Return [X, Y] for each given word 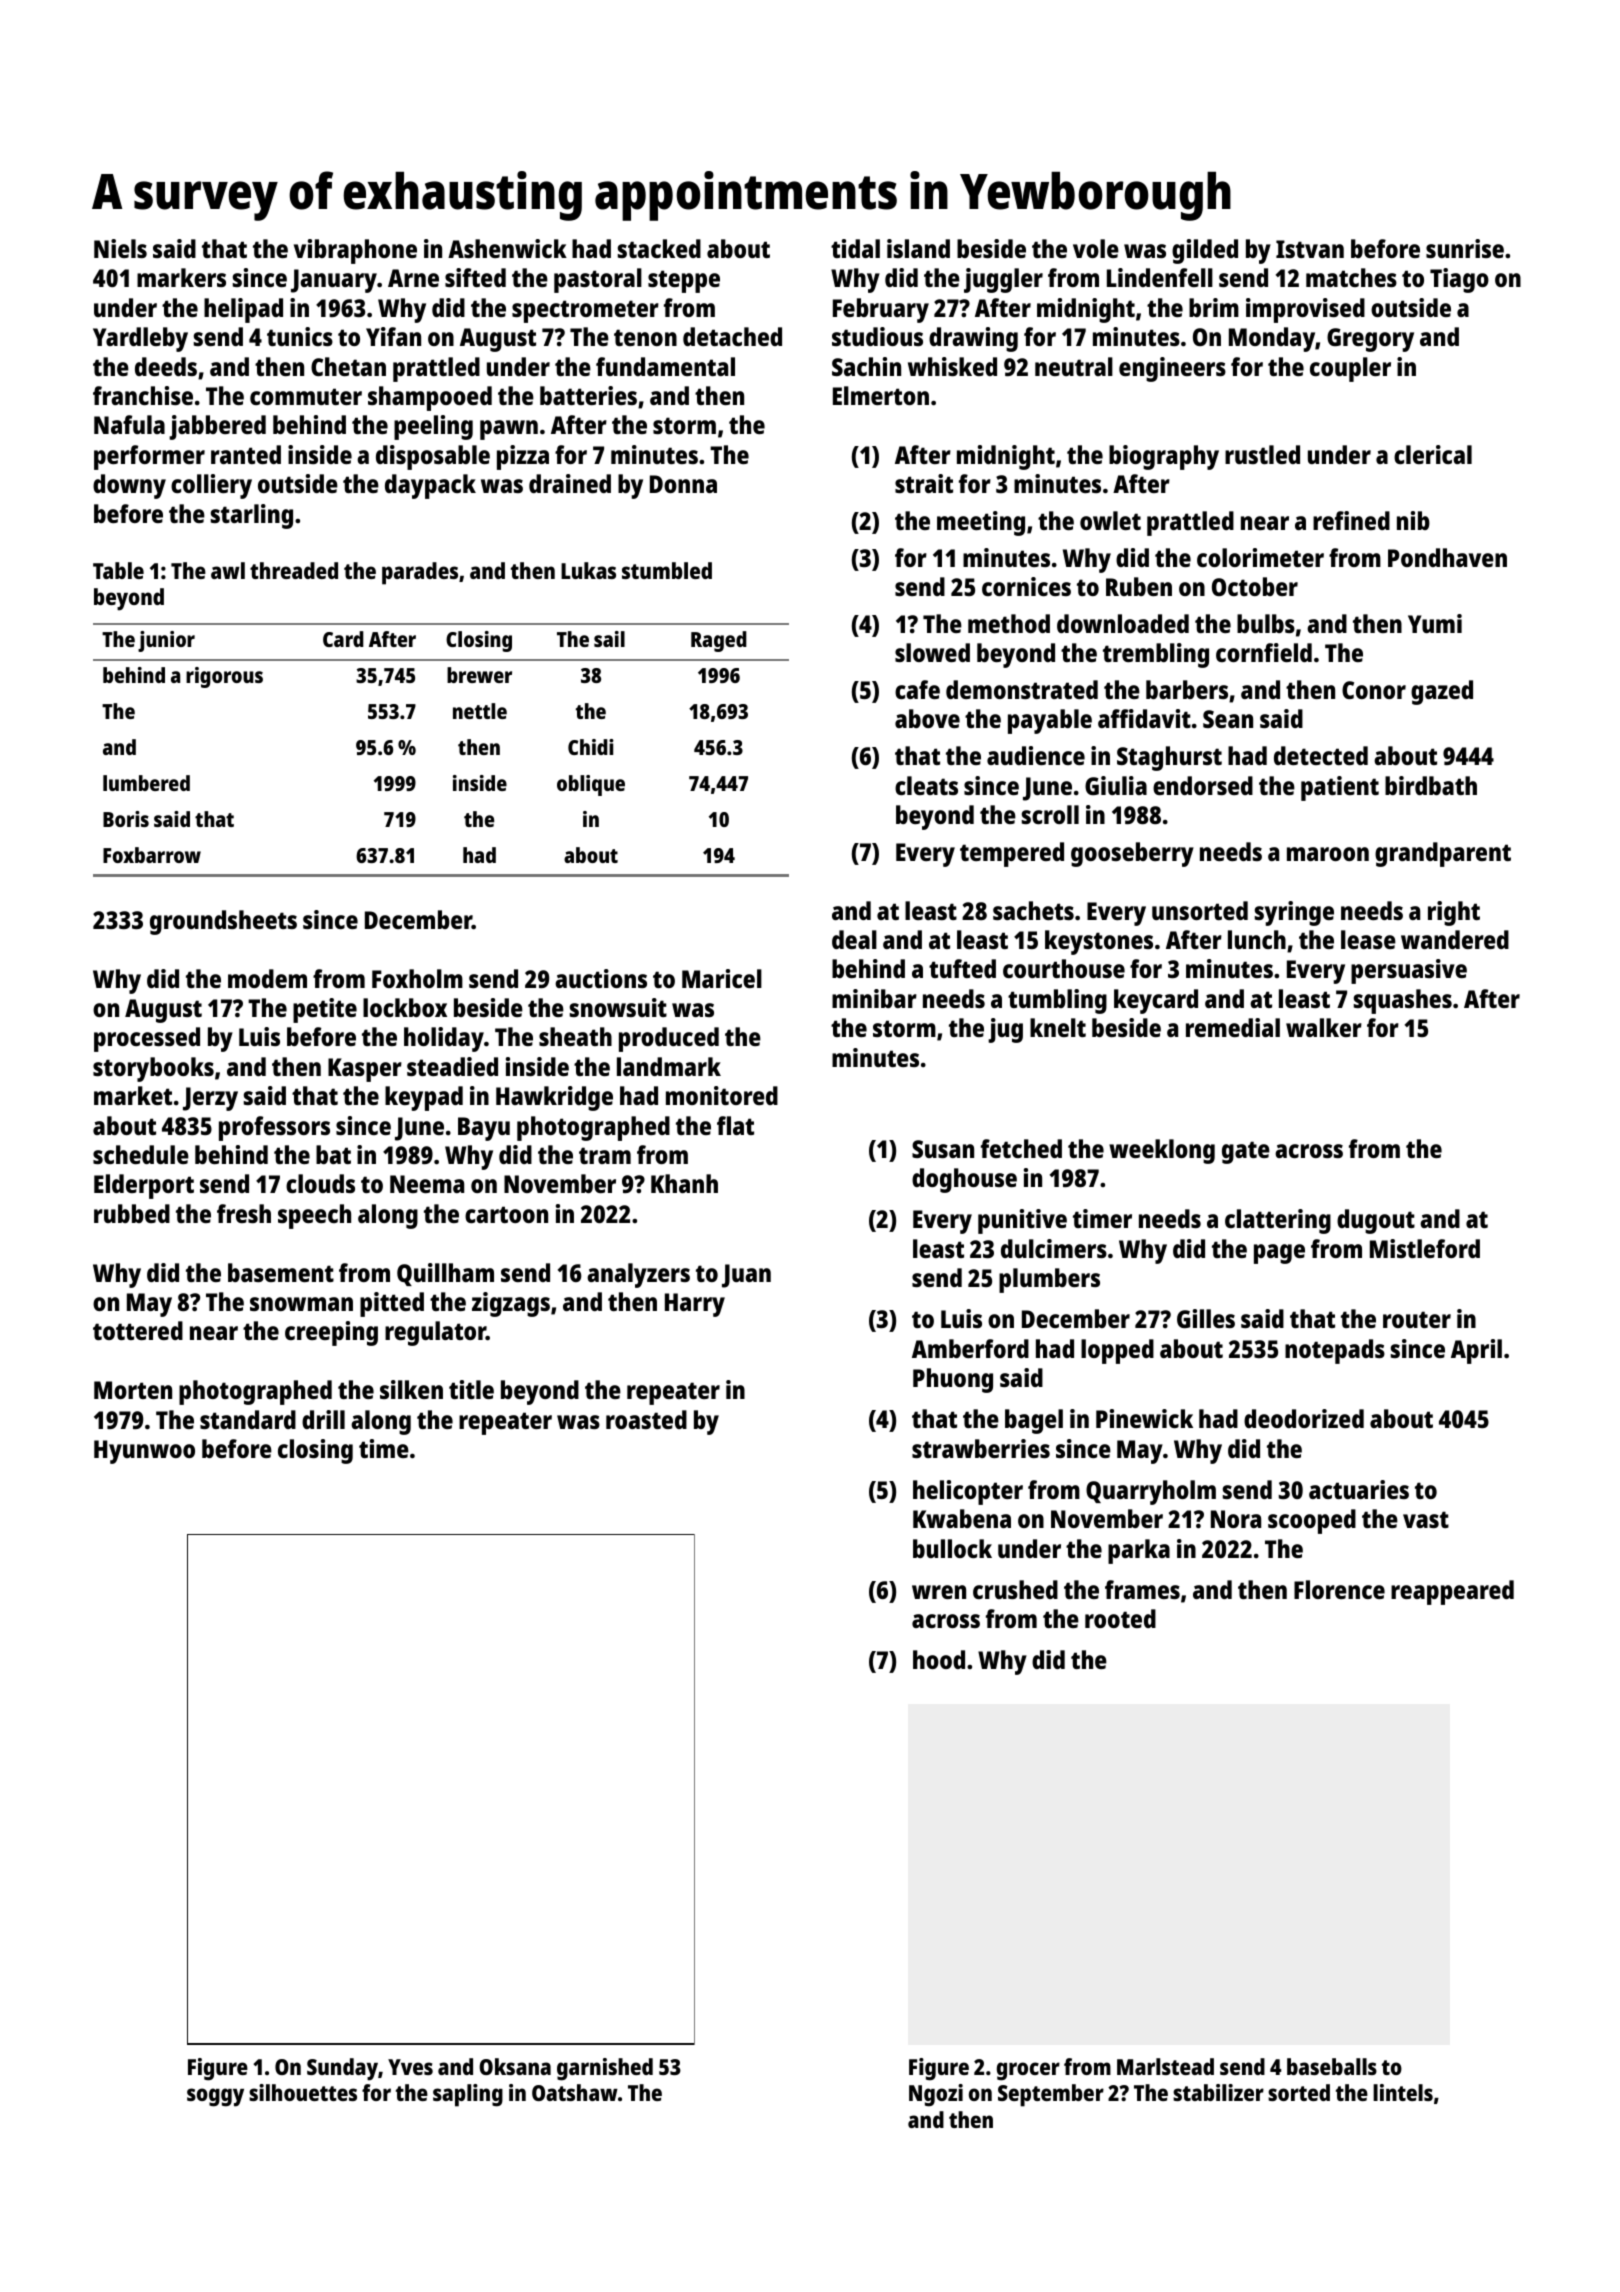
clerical [1433, 454]
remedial [1233, 1027]
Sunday [342, 2069]
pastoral [598, 280]
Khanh [684, 1183]
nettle [480, 711]
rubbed [132, 1213]
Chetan [348, 366]
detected [1321, 755]
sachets [1033, 910]
